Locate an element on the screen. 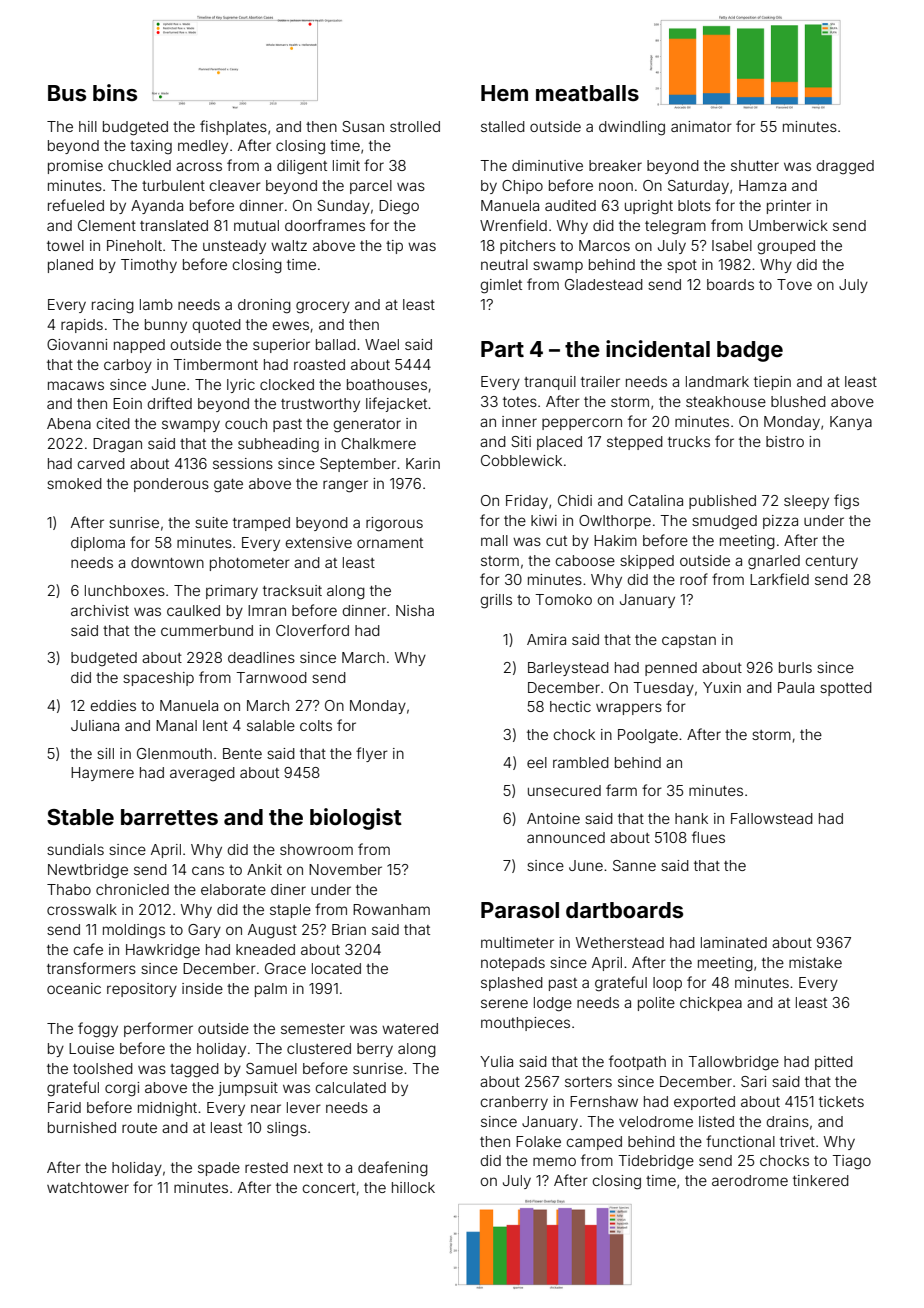 The image size is (924, 1308). jumpsuit is located at coordinates (248, 1089).
